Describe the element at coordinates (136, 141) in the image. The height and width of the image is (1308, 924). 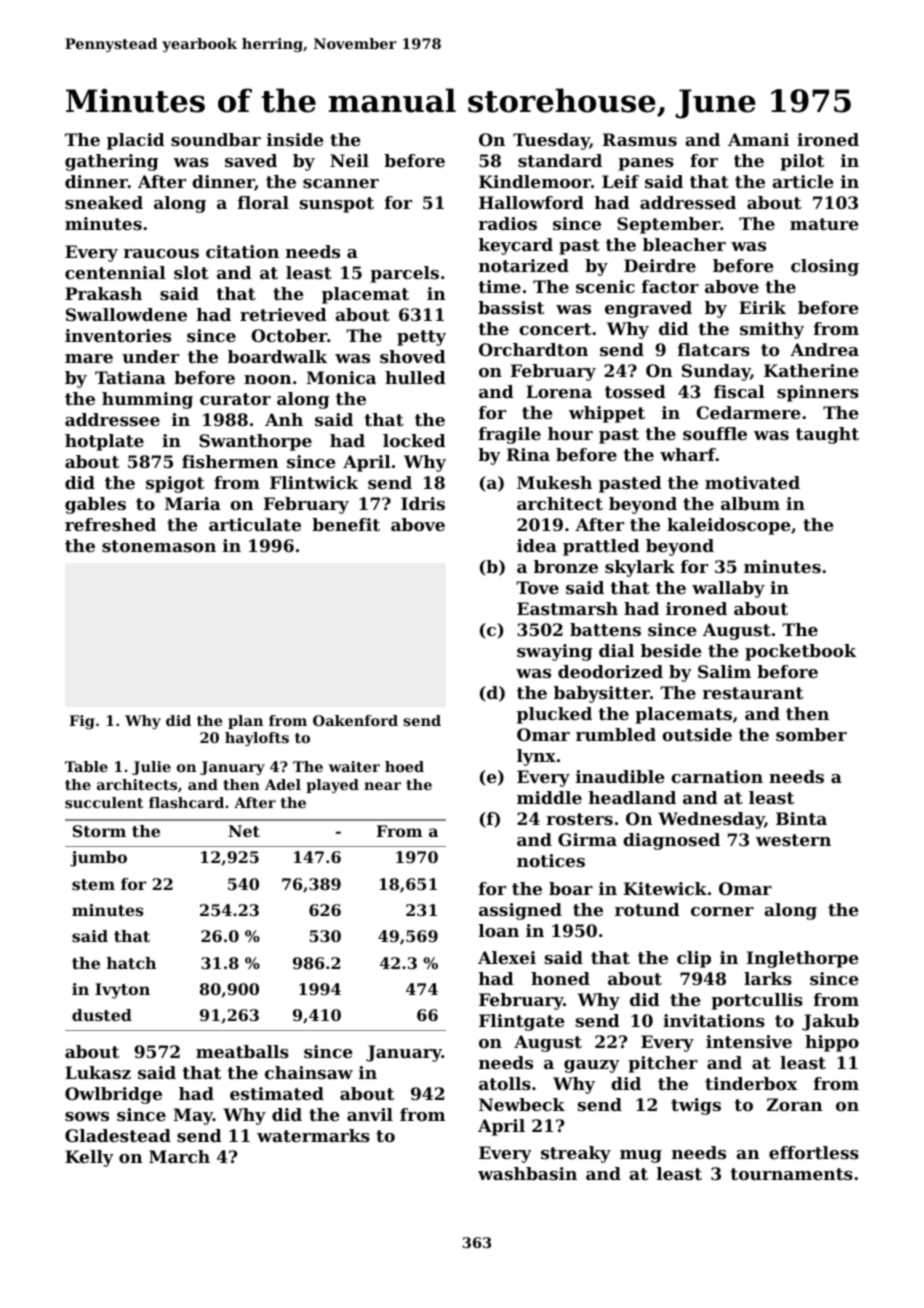
I see `placid` at that location.
